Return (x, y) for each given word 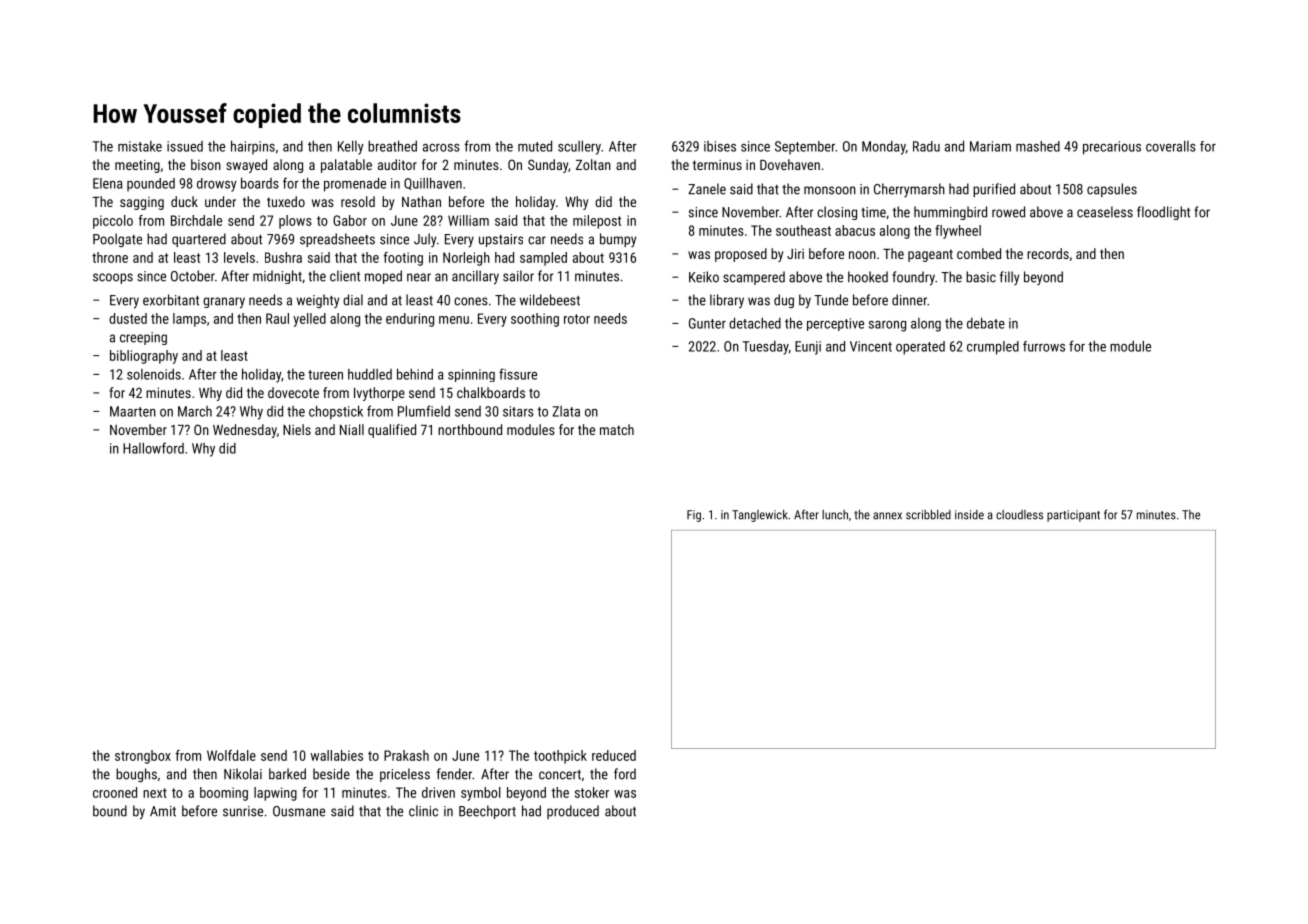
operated (920, 348)
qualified (392, 431)
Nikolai (243, 774)
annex (887, 516)
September (805, 148)
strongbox (143, 757)
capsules (1112, 190)
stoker (592, 792)
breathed (392, 146)
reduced (614, 755)
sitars (518, 411)
